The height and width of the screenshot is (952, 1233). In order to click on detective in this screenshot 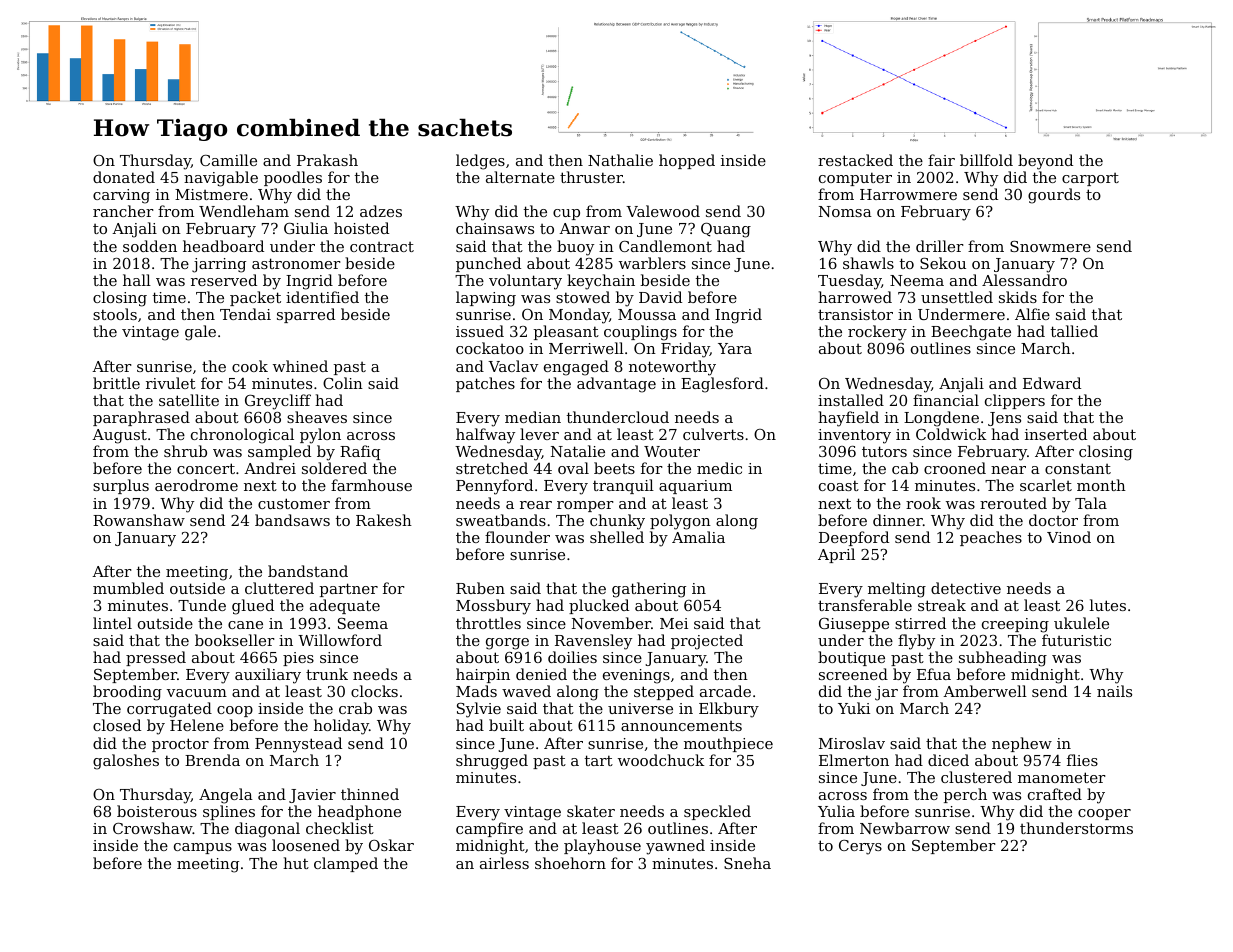, I will do `click(966, 588)`.
